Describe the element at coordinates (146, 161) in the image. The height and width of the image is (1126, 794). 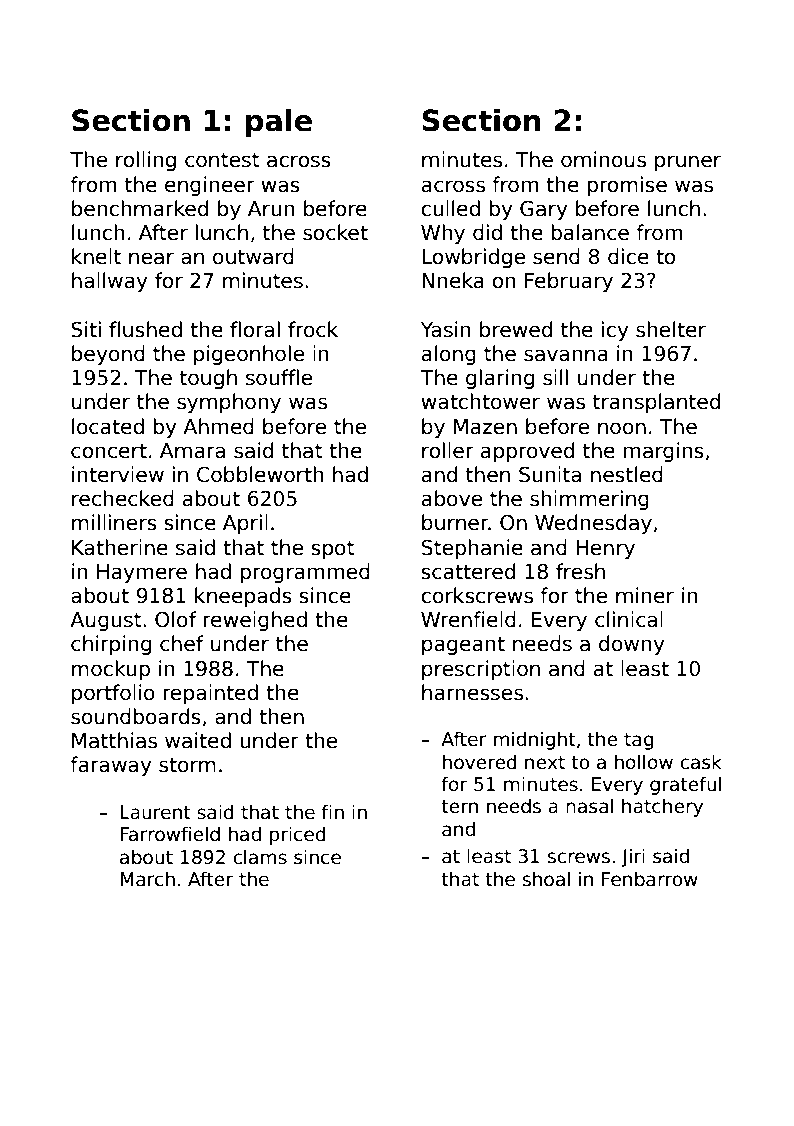
I see `rolling` at that location.
